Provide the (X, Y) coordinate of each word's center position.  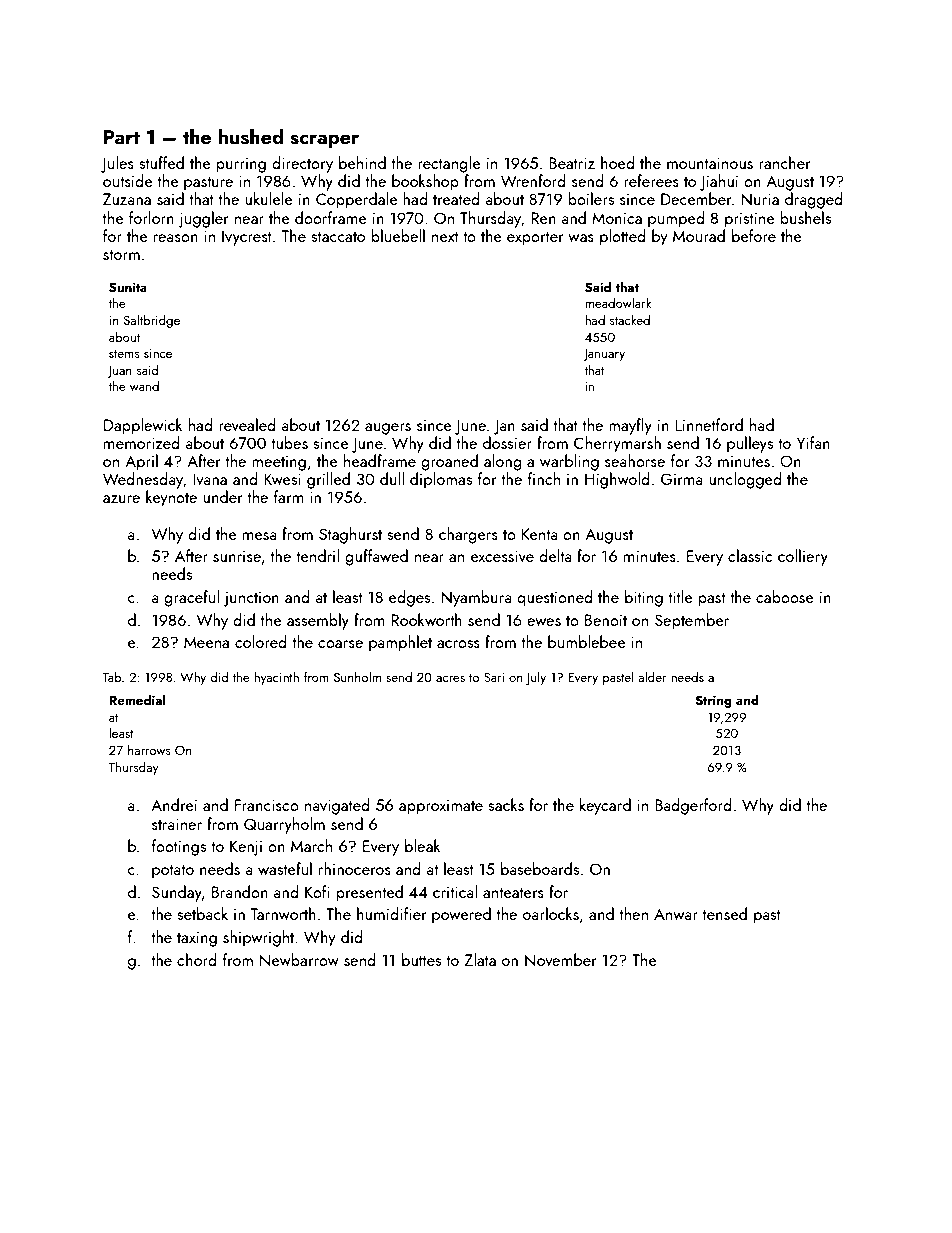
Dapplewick (143, 426)
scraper (324, 141)
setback (202, 913)
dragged (814, 200)
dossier (507, 442)
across (458, 644)
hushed (250, 136)
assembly (318, 621)
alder (652, 676)
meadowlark (618, 302)
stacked (630, 320)
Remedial (137, 699)
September (692, 621)
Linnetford (709, 424)
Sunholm (357, 676)
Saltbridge (151, 321)
